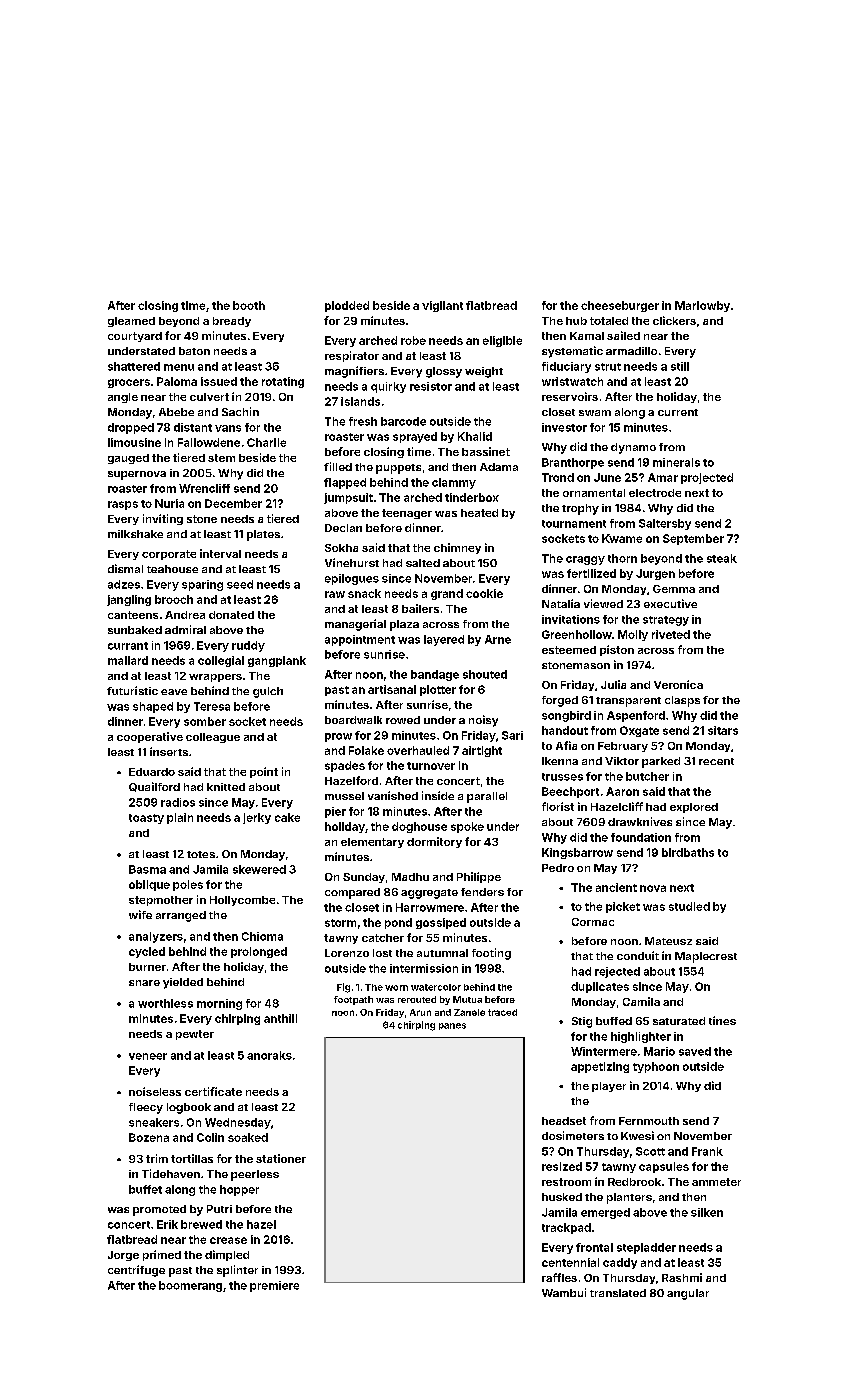 The image size is (849, 1400). Describe the element at coordinates (136, 1271) in the document. I see `centrifuge` at that location.
